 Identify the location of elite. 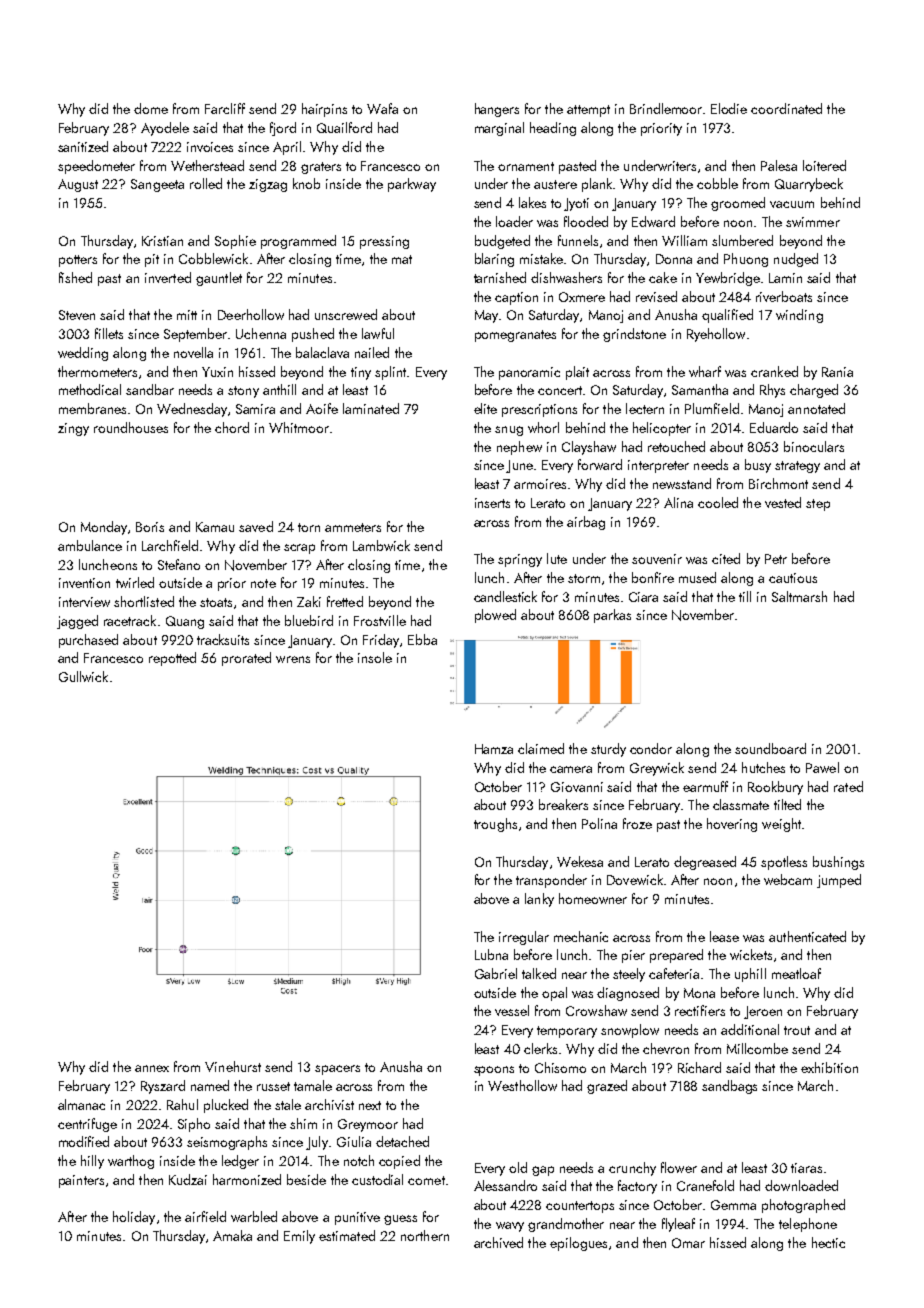
(485, 408).
